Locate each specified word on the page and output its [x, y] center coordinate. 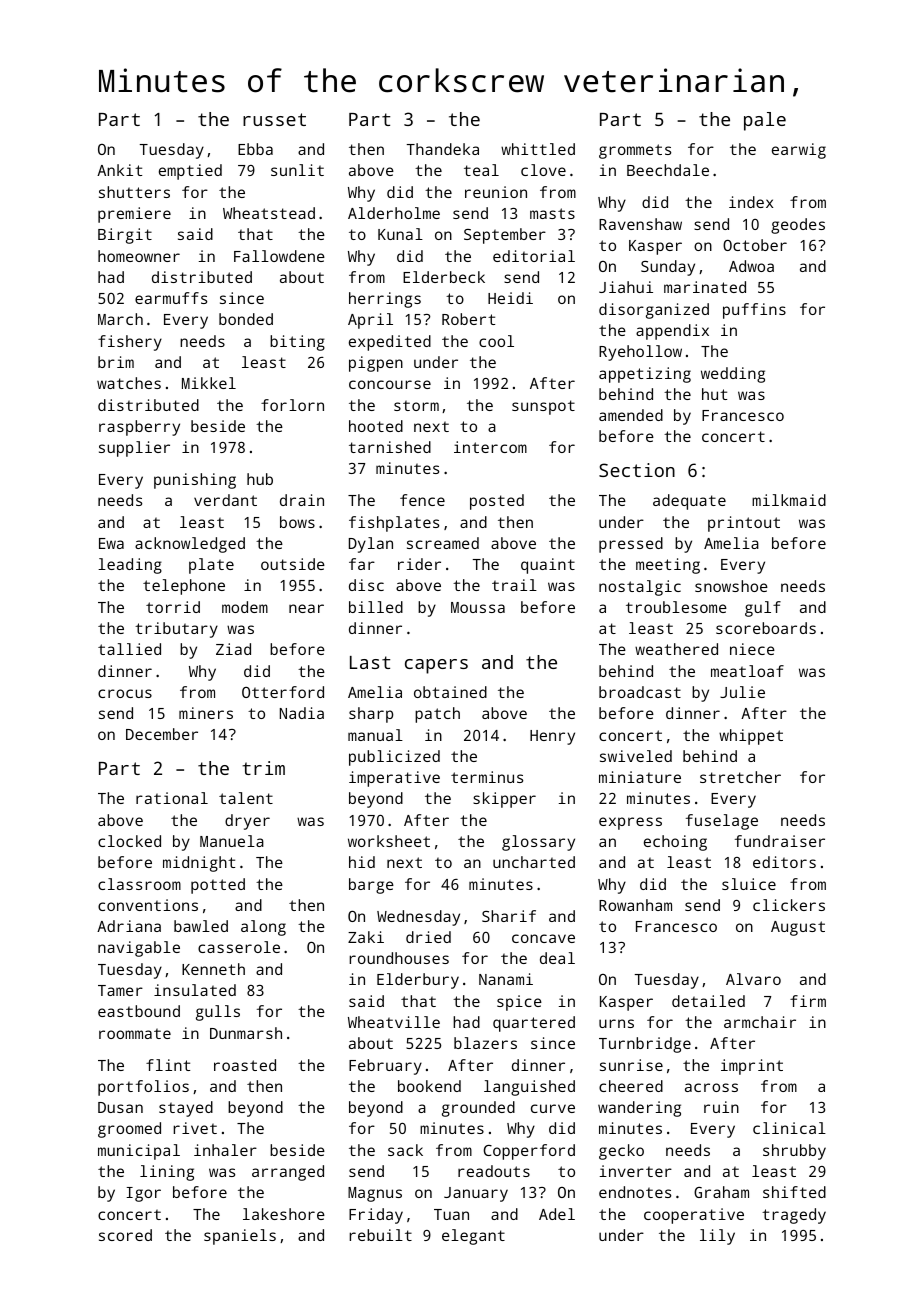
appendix [672, 332]
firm [808, 1001]
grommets [635, 151]
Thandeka [443, 149]
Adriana [129, 926]
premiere [134, 215]
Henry [552, 737]
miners [206, 713]
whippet [751, 737]
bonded [246, 319]
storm [416, 405]
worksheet [389, 841]
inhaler [225, 1150]
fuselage [722, 822]
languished [529, 1088]
